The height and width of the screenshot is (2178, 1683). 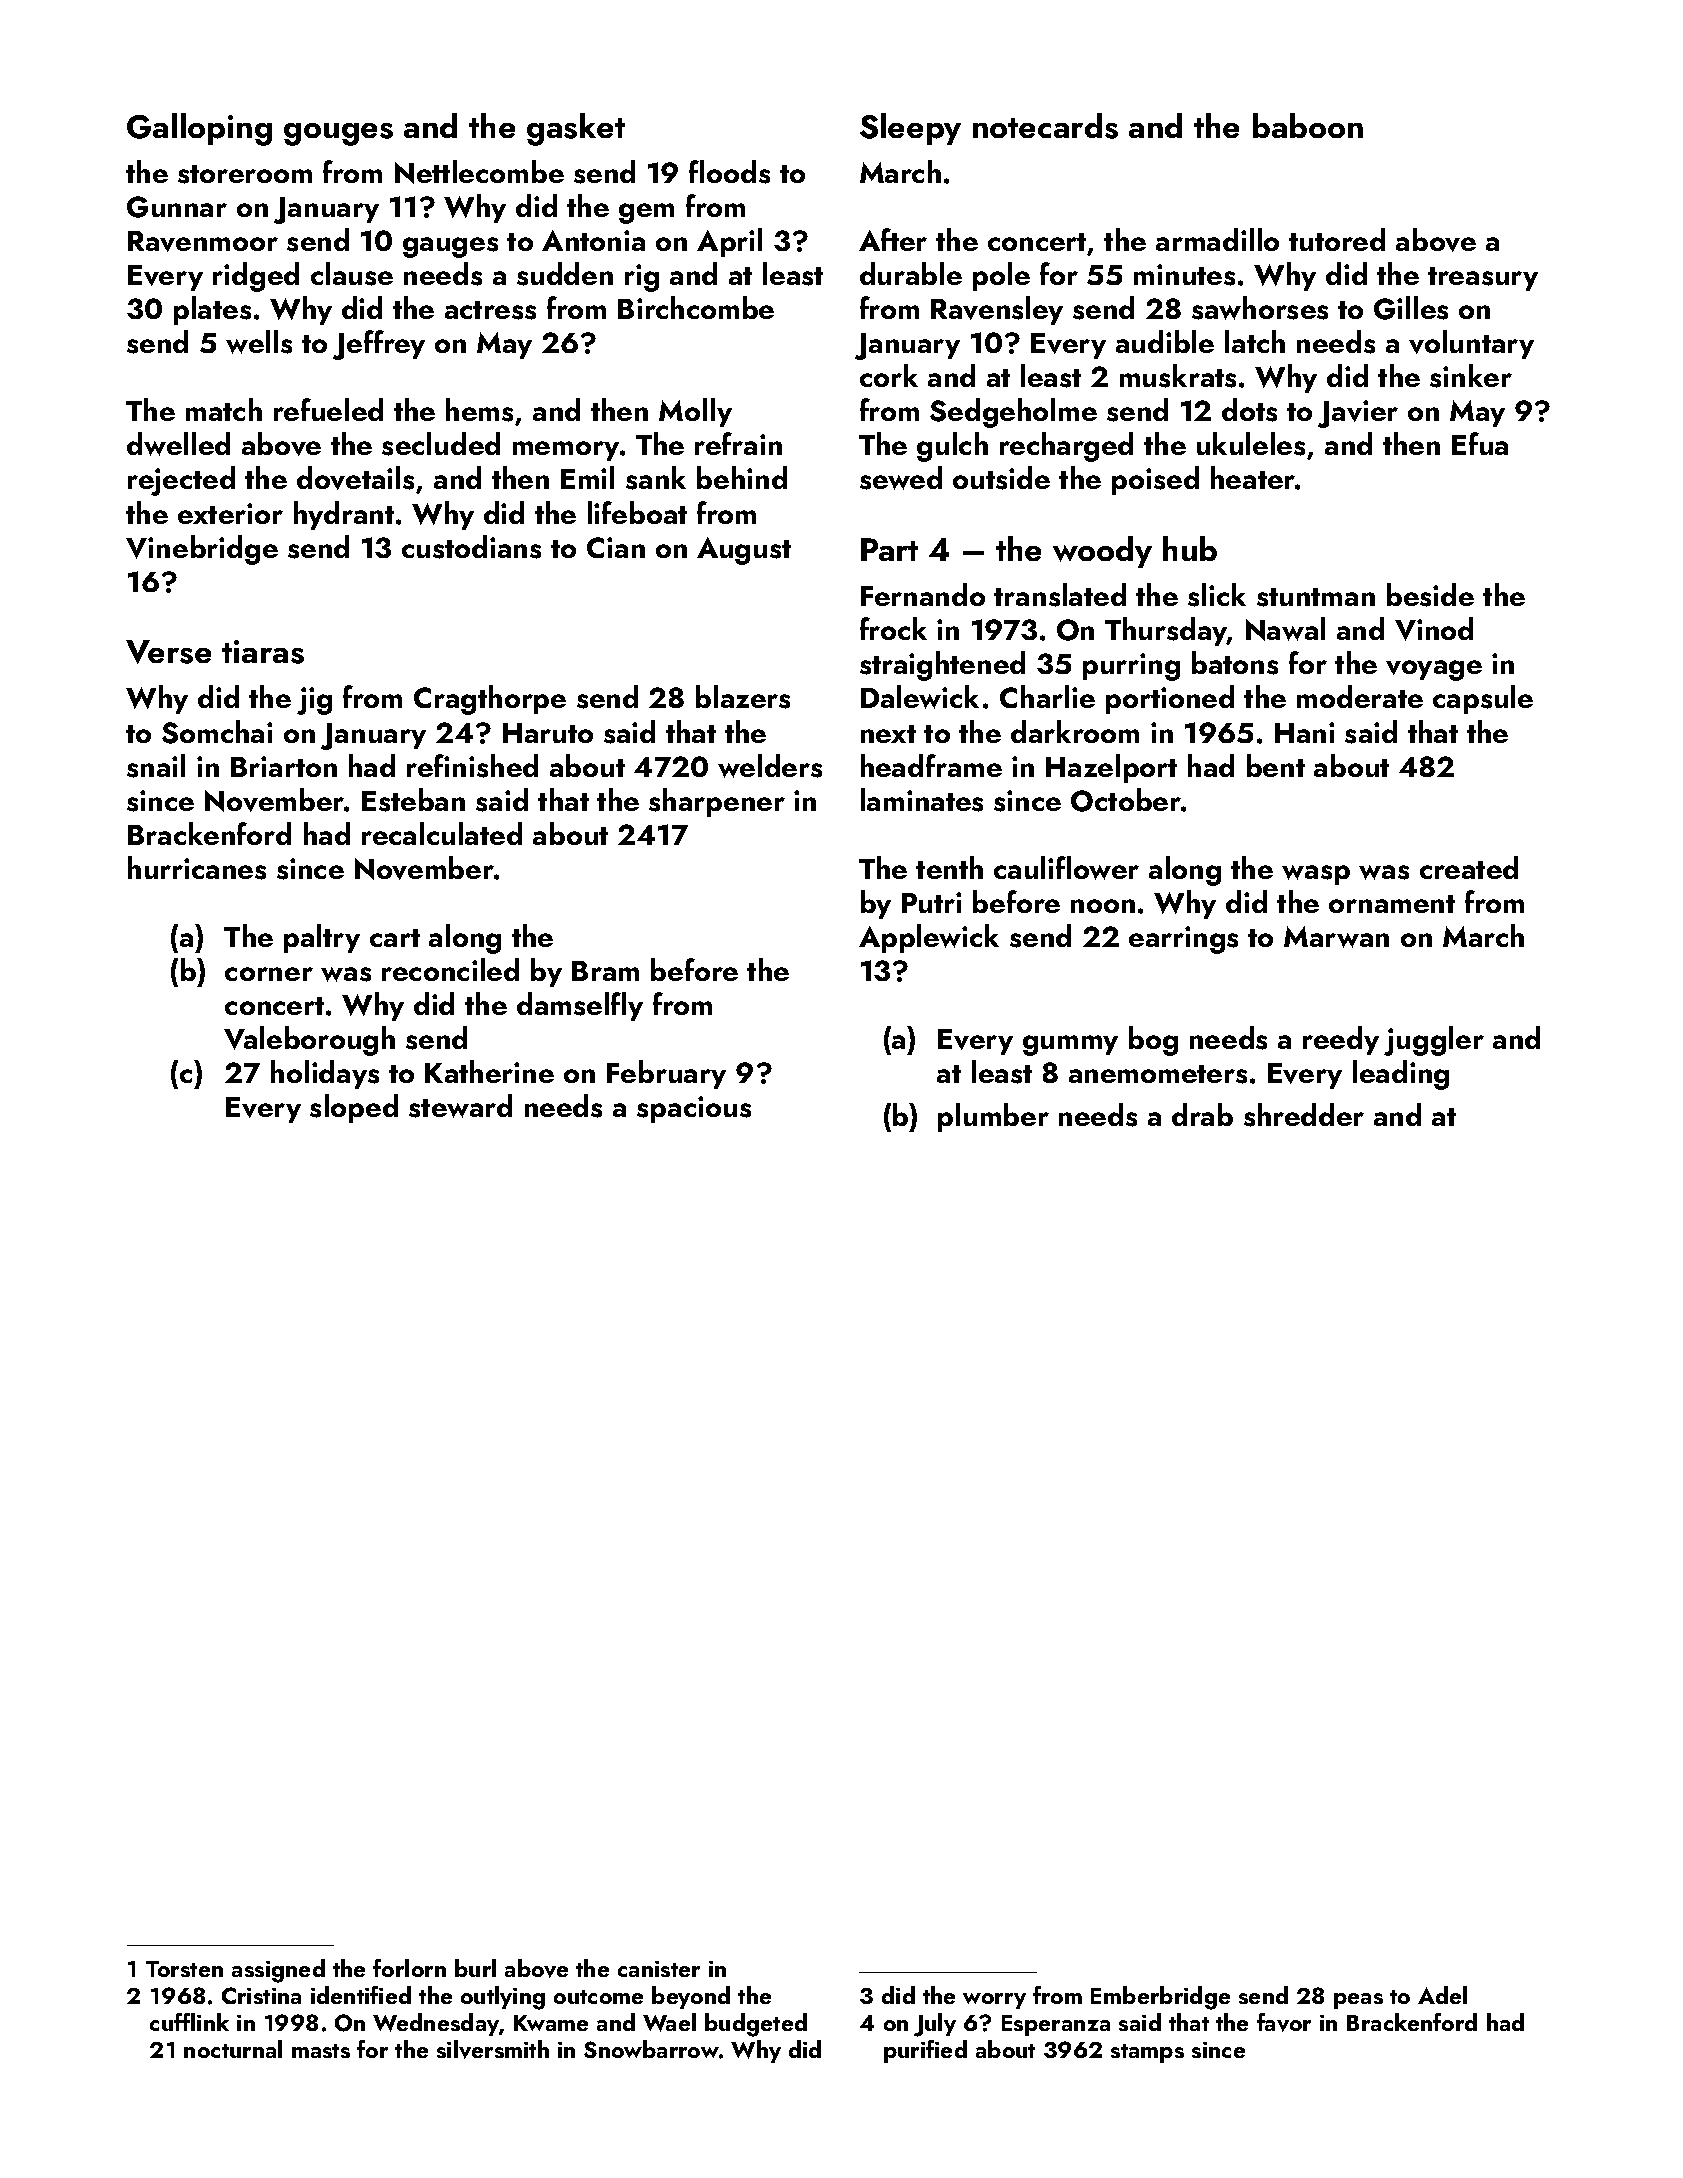 What do you see at coordinates (1304, 1115) in the screenshot?
I see `shredder` at bounding box center [1304, 1115].
